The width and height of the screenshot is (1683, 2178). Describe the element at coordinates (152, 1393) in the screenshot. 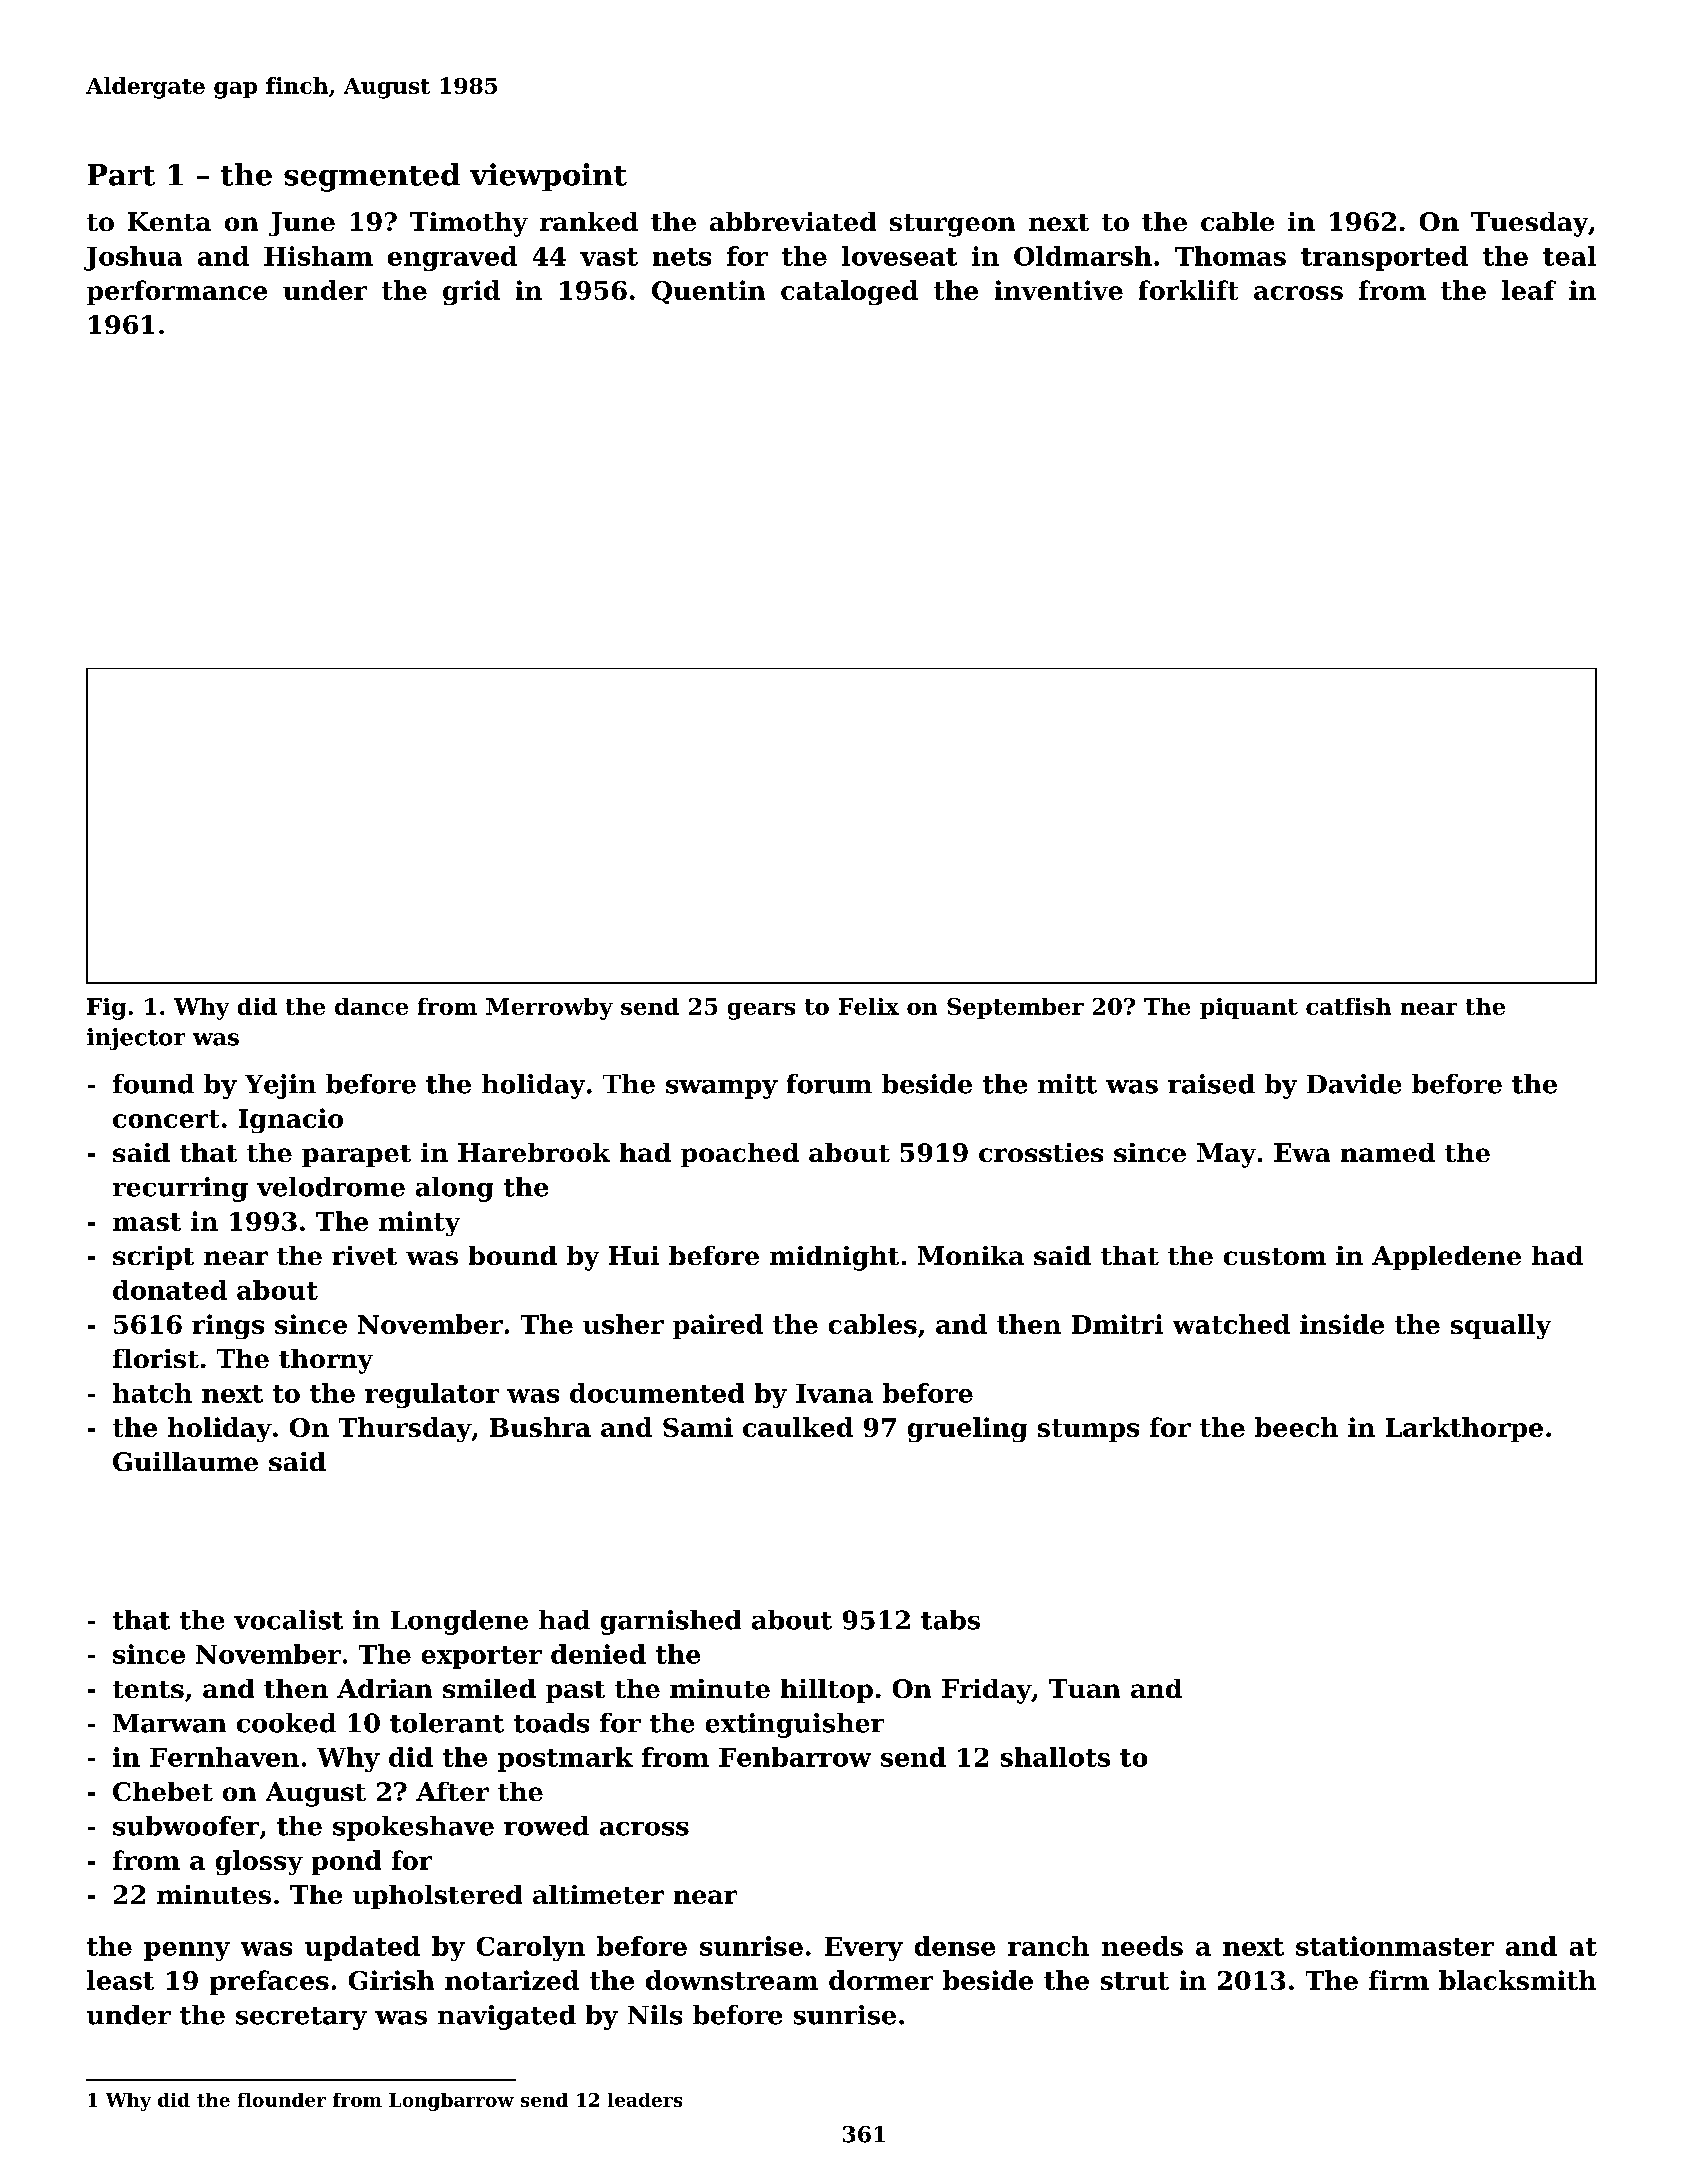

I see `hatch` at that location.
